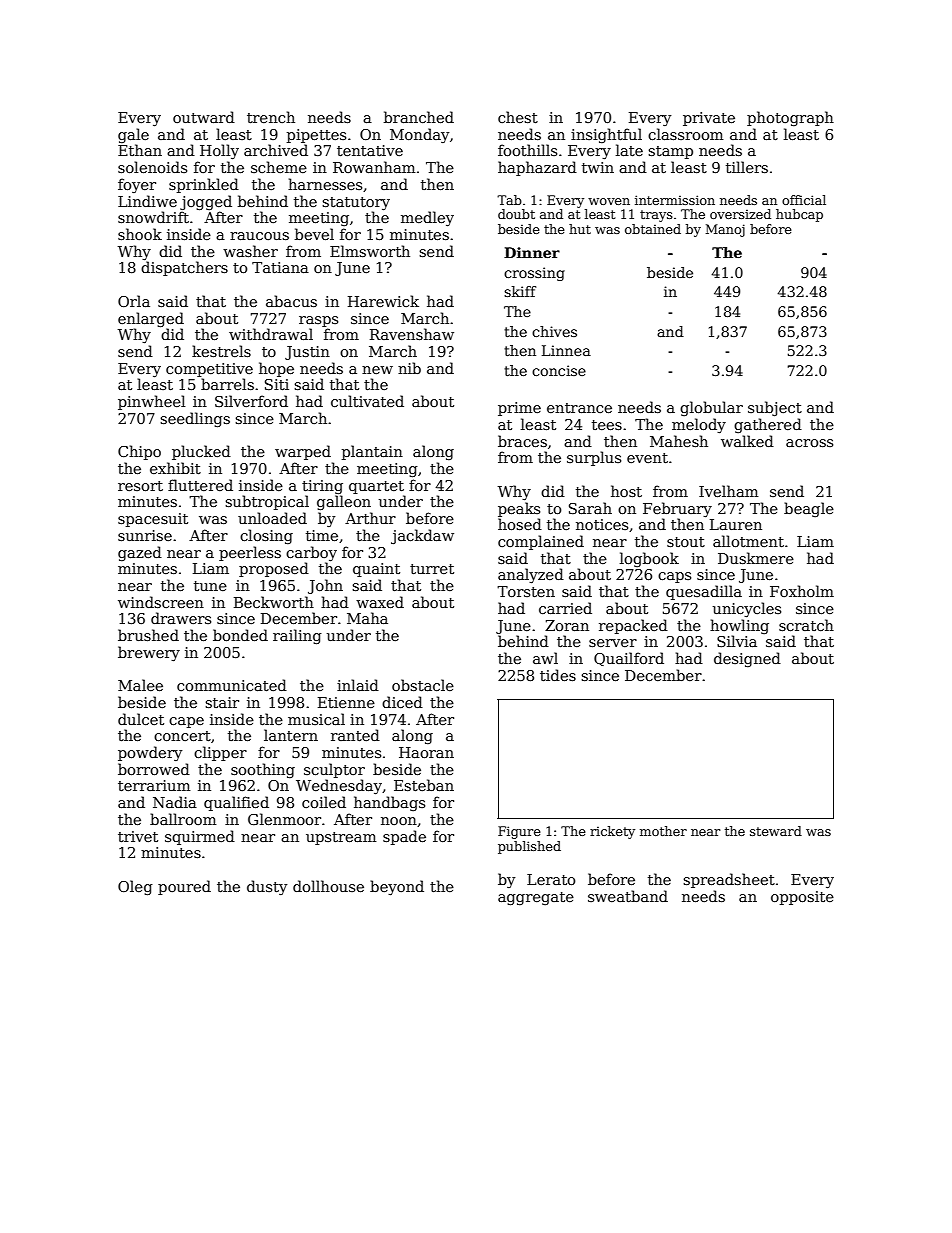 This screenshot has width=952, height=1233. I want to click on poured, so click(184, 887).
